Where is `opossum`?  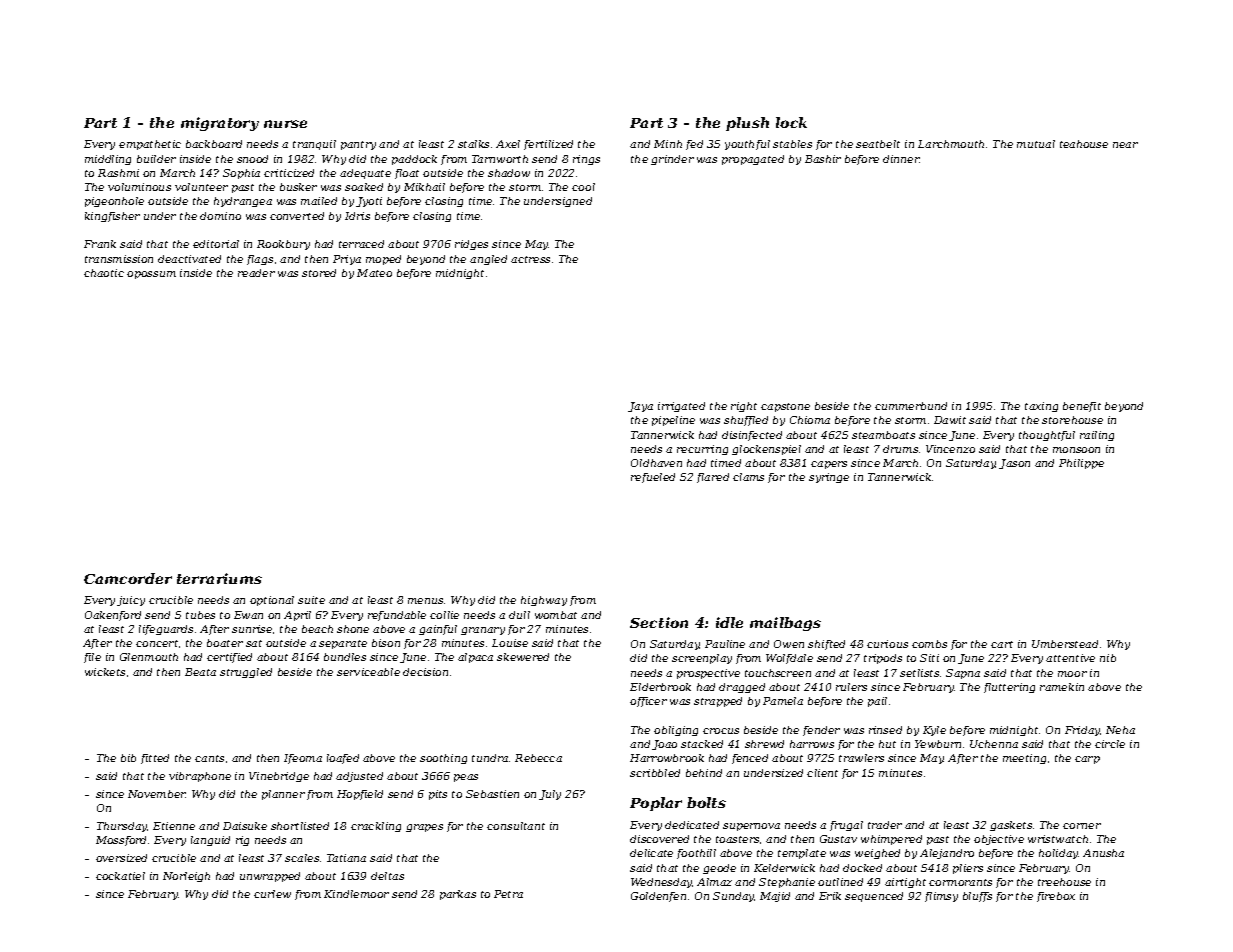 opossum is located at coordinates (151, 275).
